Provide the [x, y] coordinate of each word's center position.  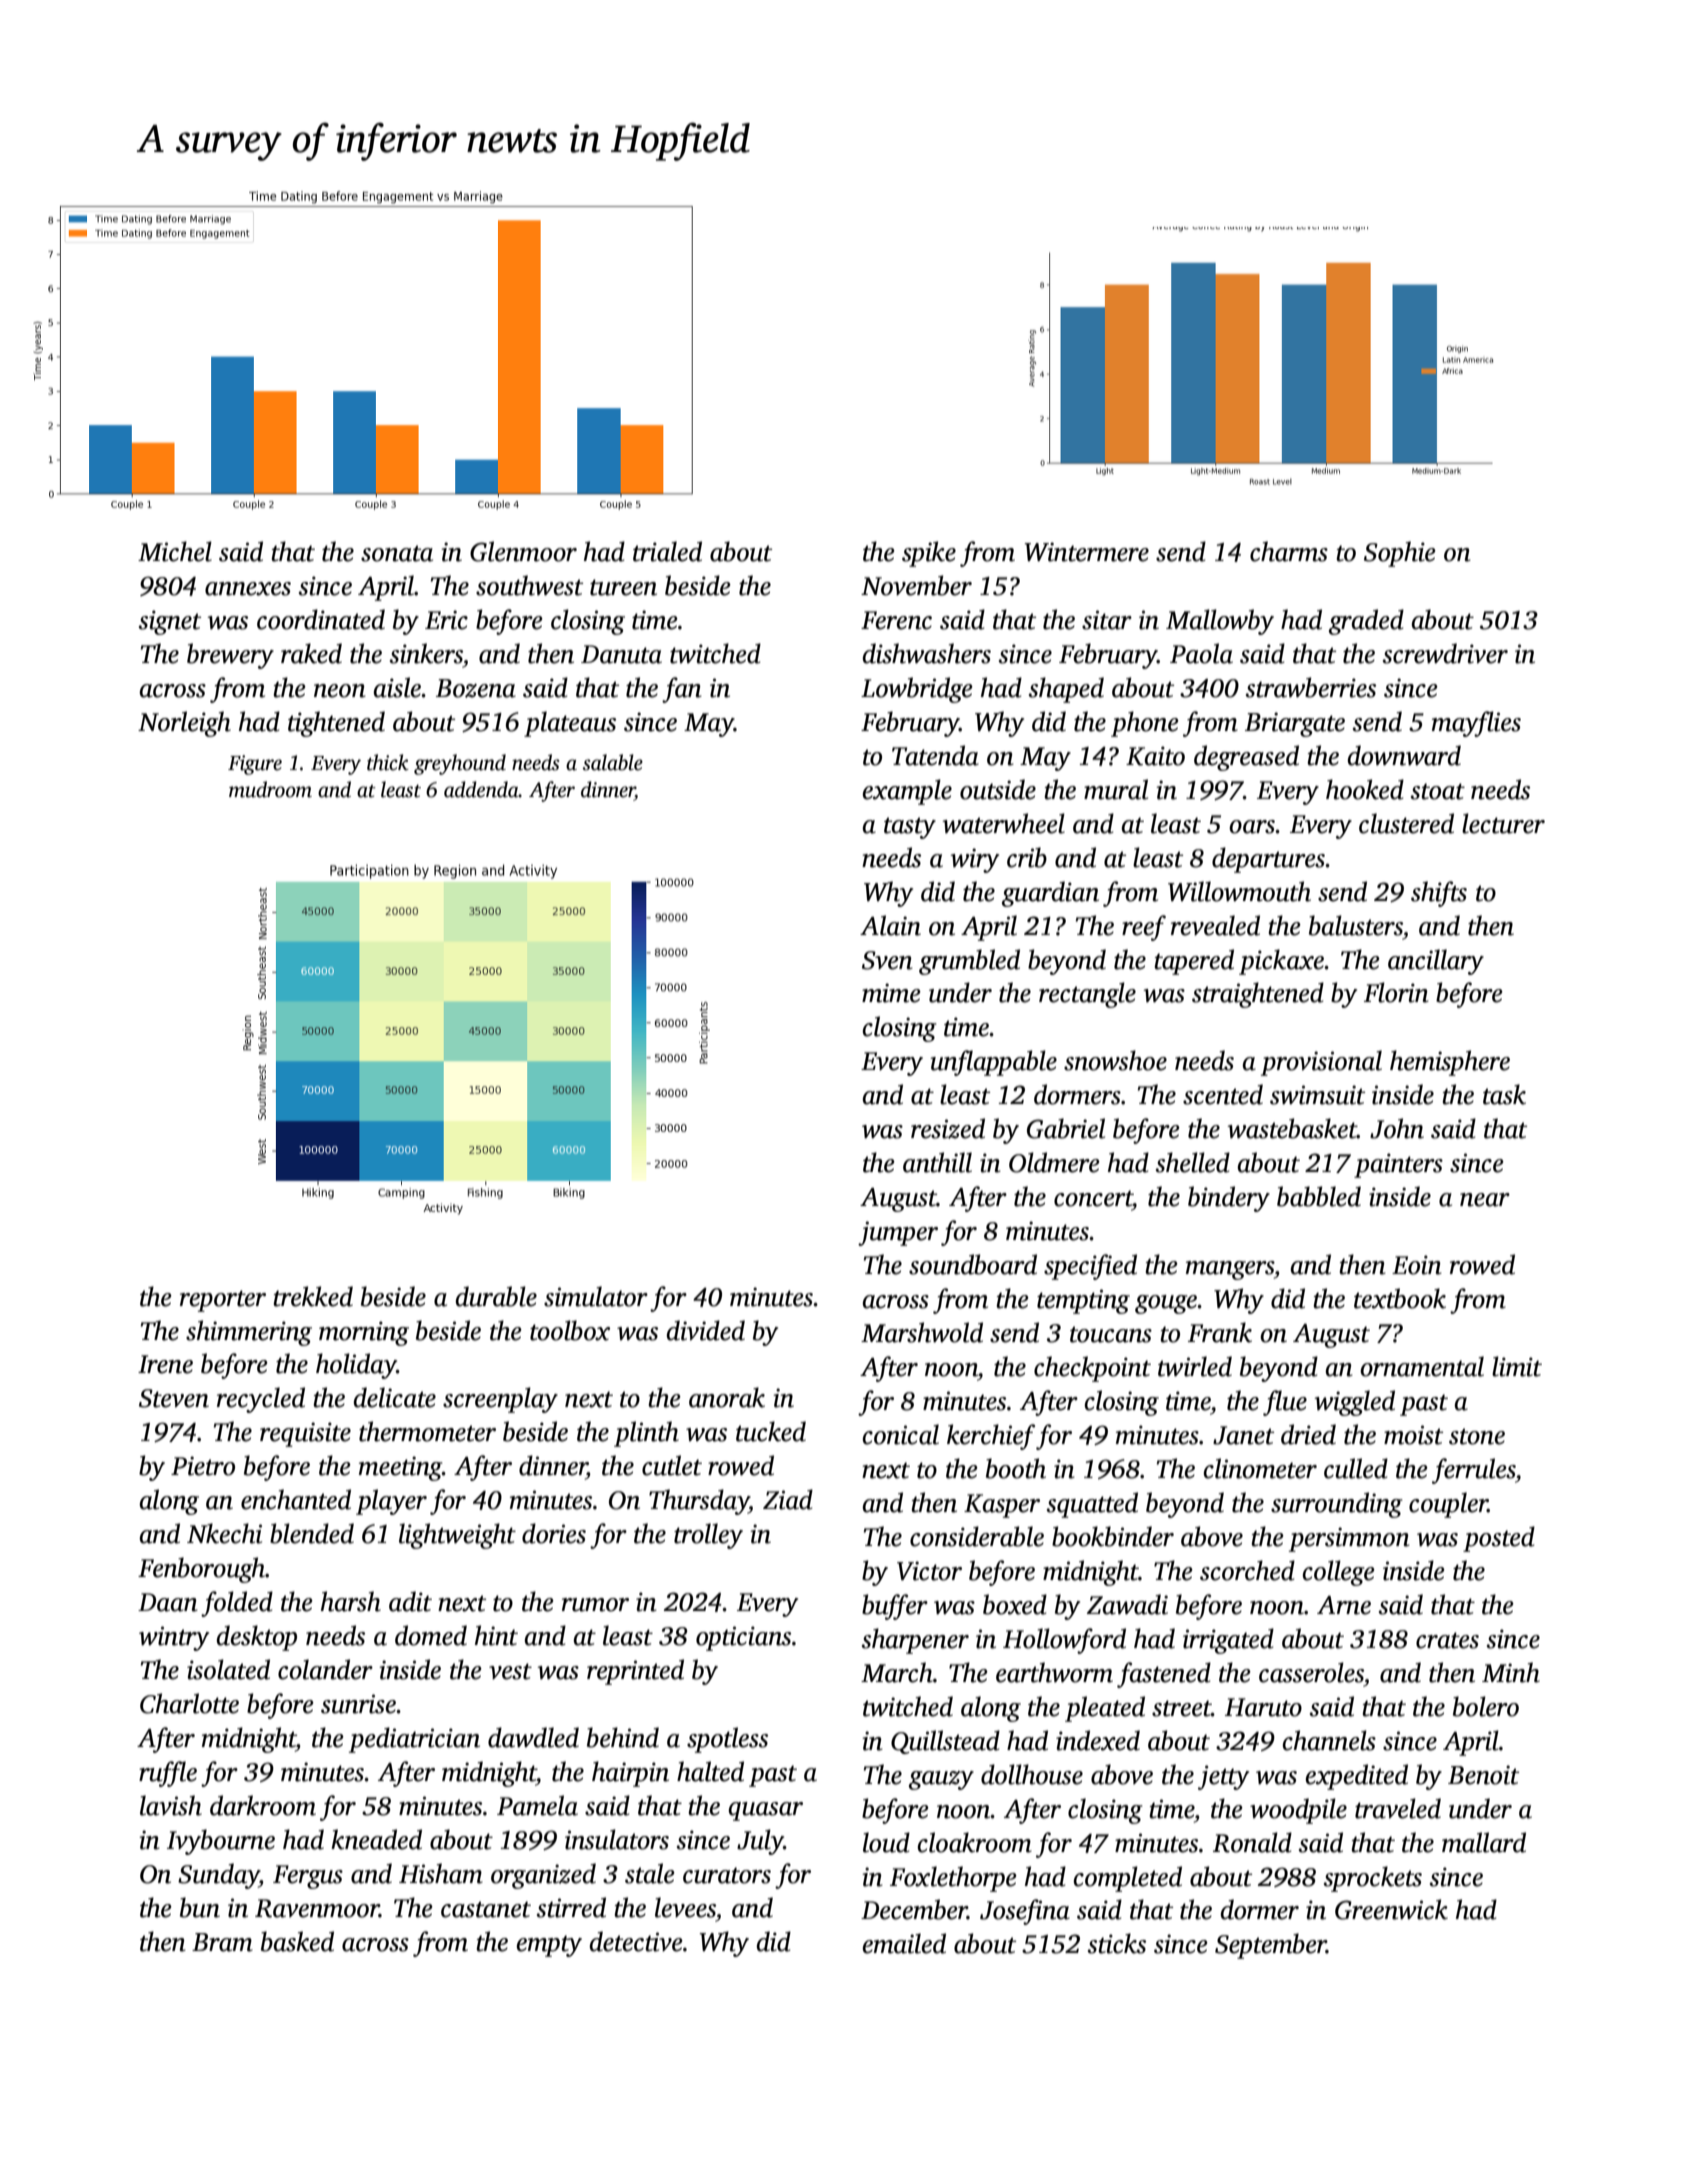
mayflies [1476, 724]
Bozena [476, 688]
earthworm [1054, 1672]
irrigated [1228, 1641]
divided [706, 1330]
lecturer [1503, 823]
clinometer [1260, 1468]
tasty [910, 828]
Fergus [308, 1877]
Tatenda [935, 755]
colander [325, 1669]
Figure [255, 765]
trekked [313, 1296]
